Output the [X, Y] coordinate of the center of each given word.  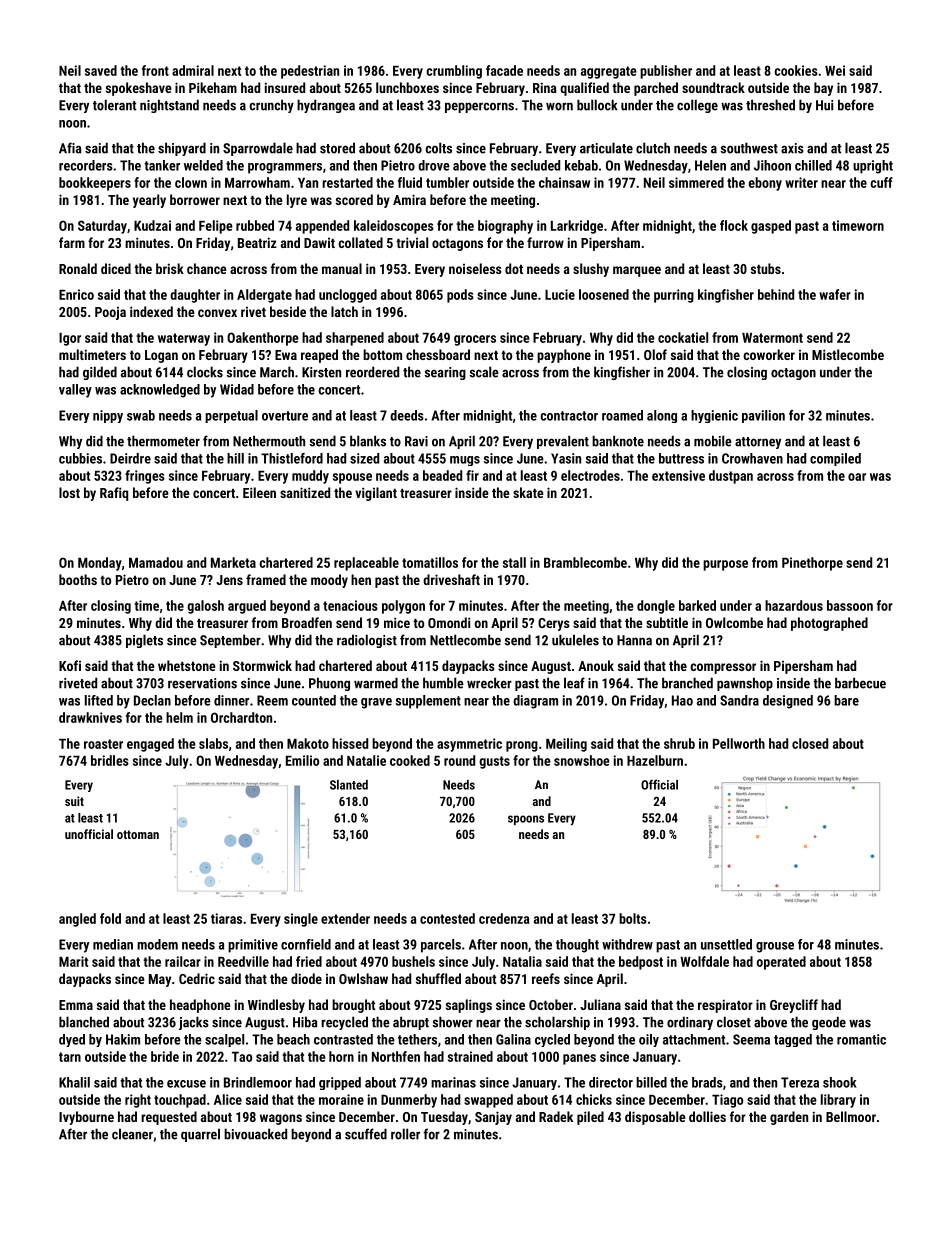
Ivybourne [86, 1118]
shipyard [182, 149]
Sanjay [493, 1118]
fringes [145, 477]
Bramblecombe [585, 562]
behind [776, 294]
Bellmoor [851, 1116]
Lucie [560, 294]
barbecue [860, 683]
